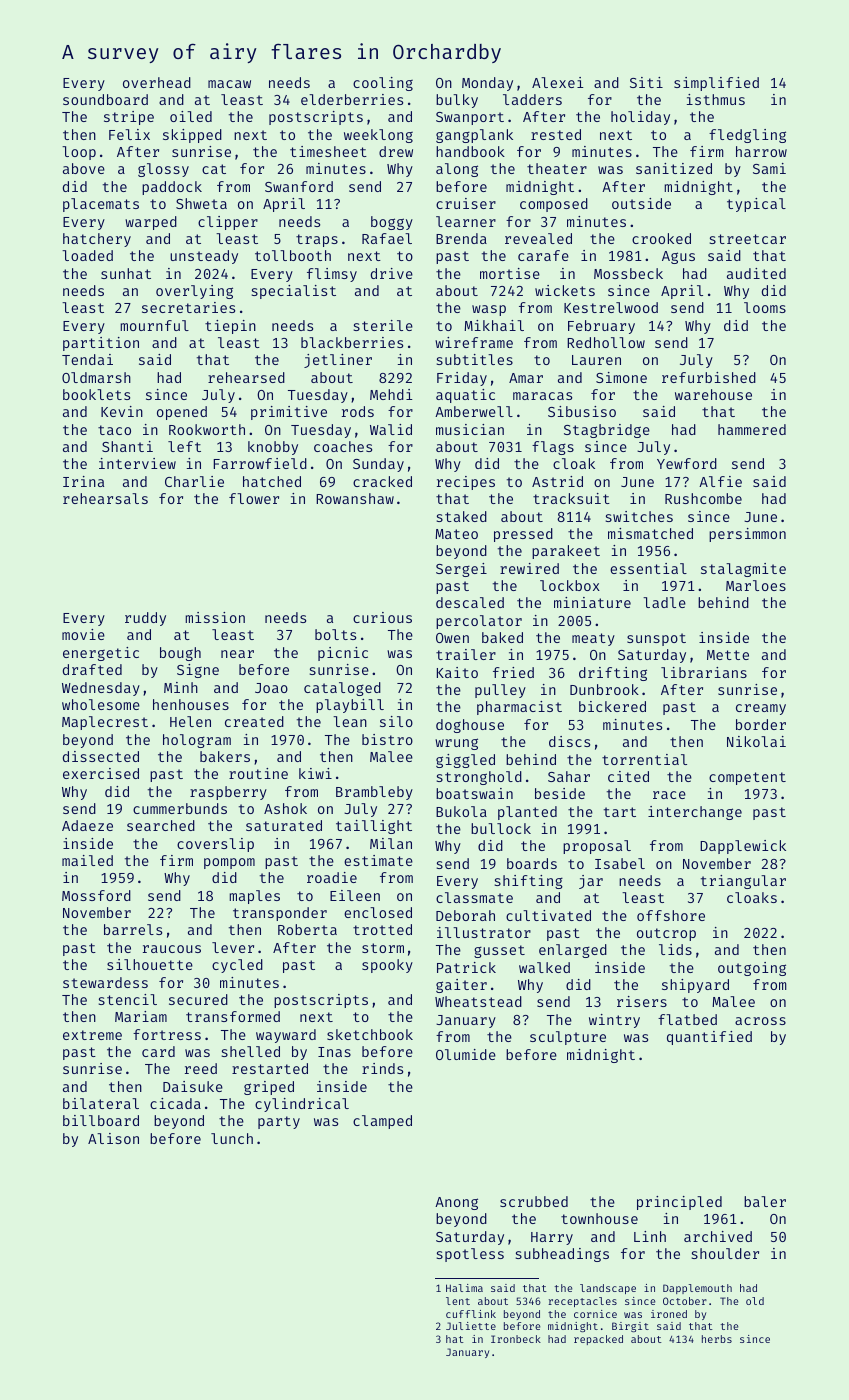 This screenshot has height=1400, width=849. What do you see at coordinates (516, 1339) in the screenshot?
I see `Ironbeck` at bounding box center [516, 1339].
